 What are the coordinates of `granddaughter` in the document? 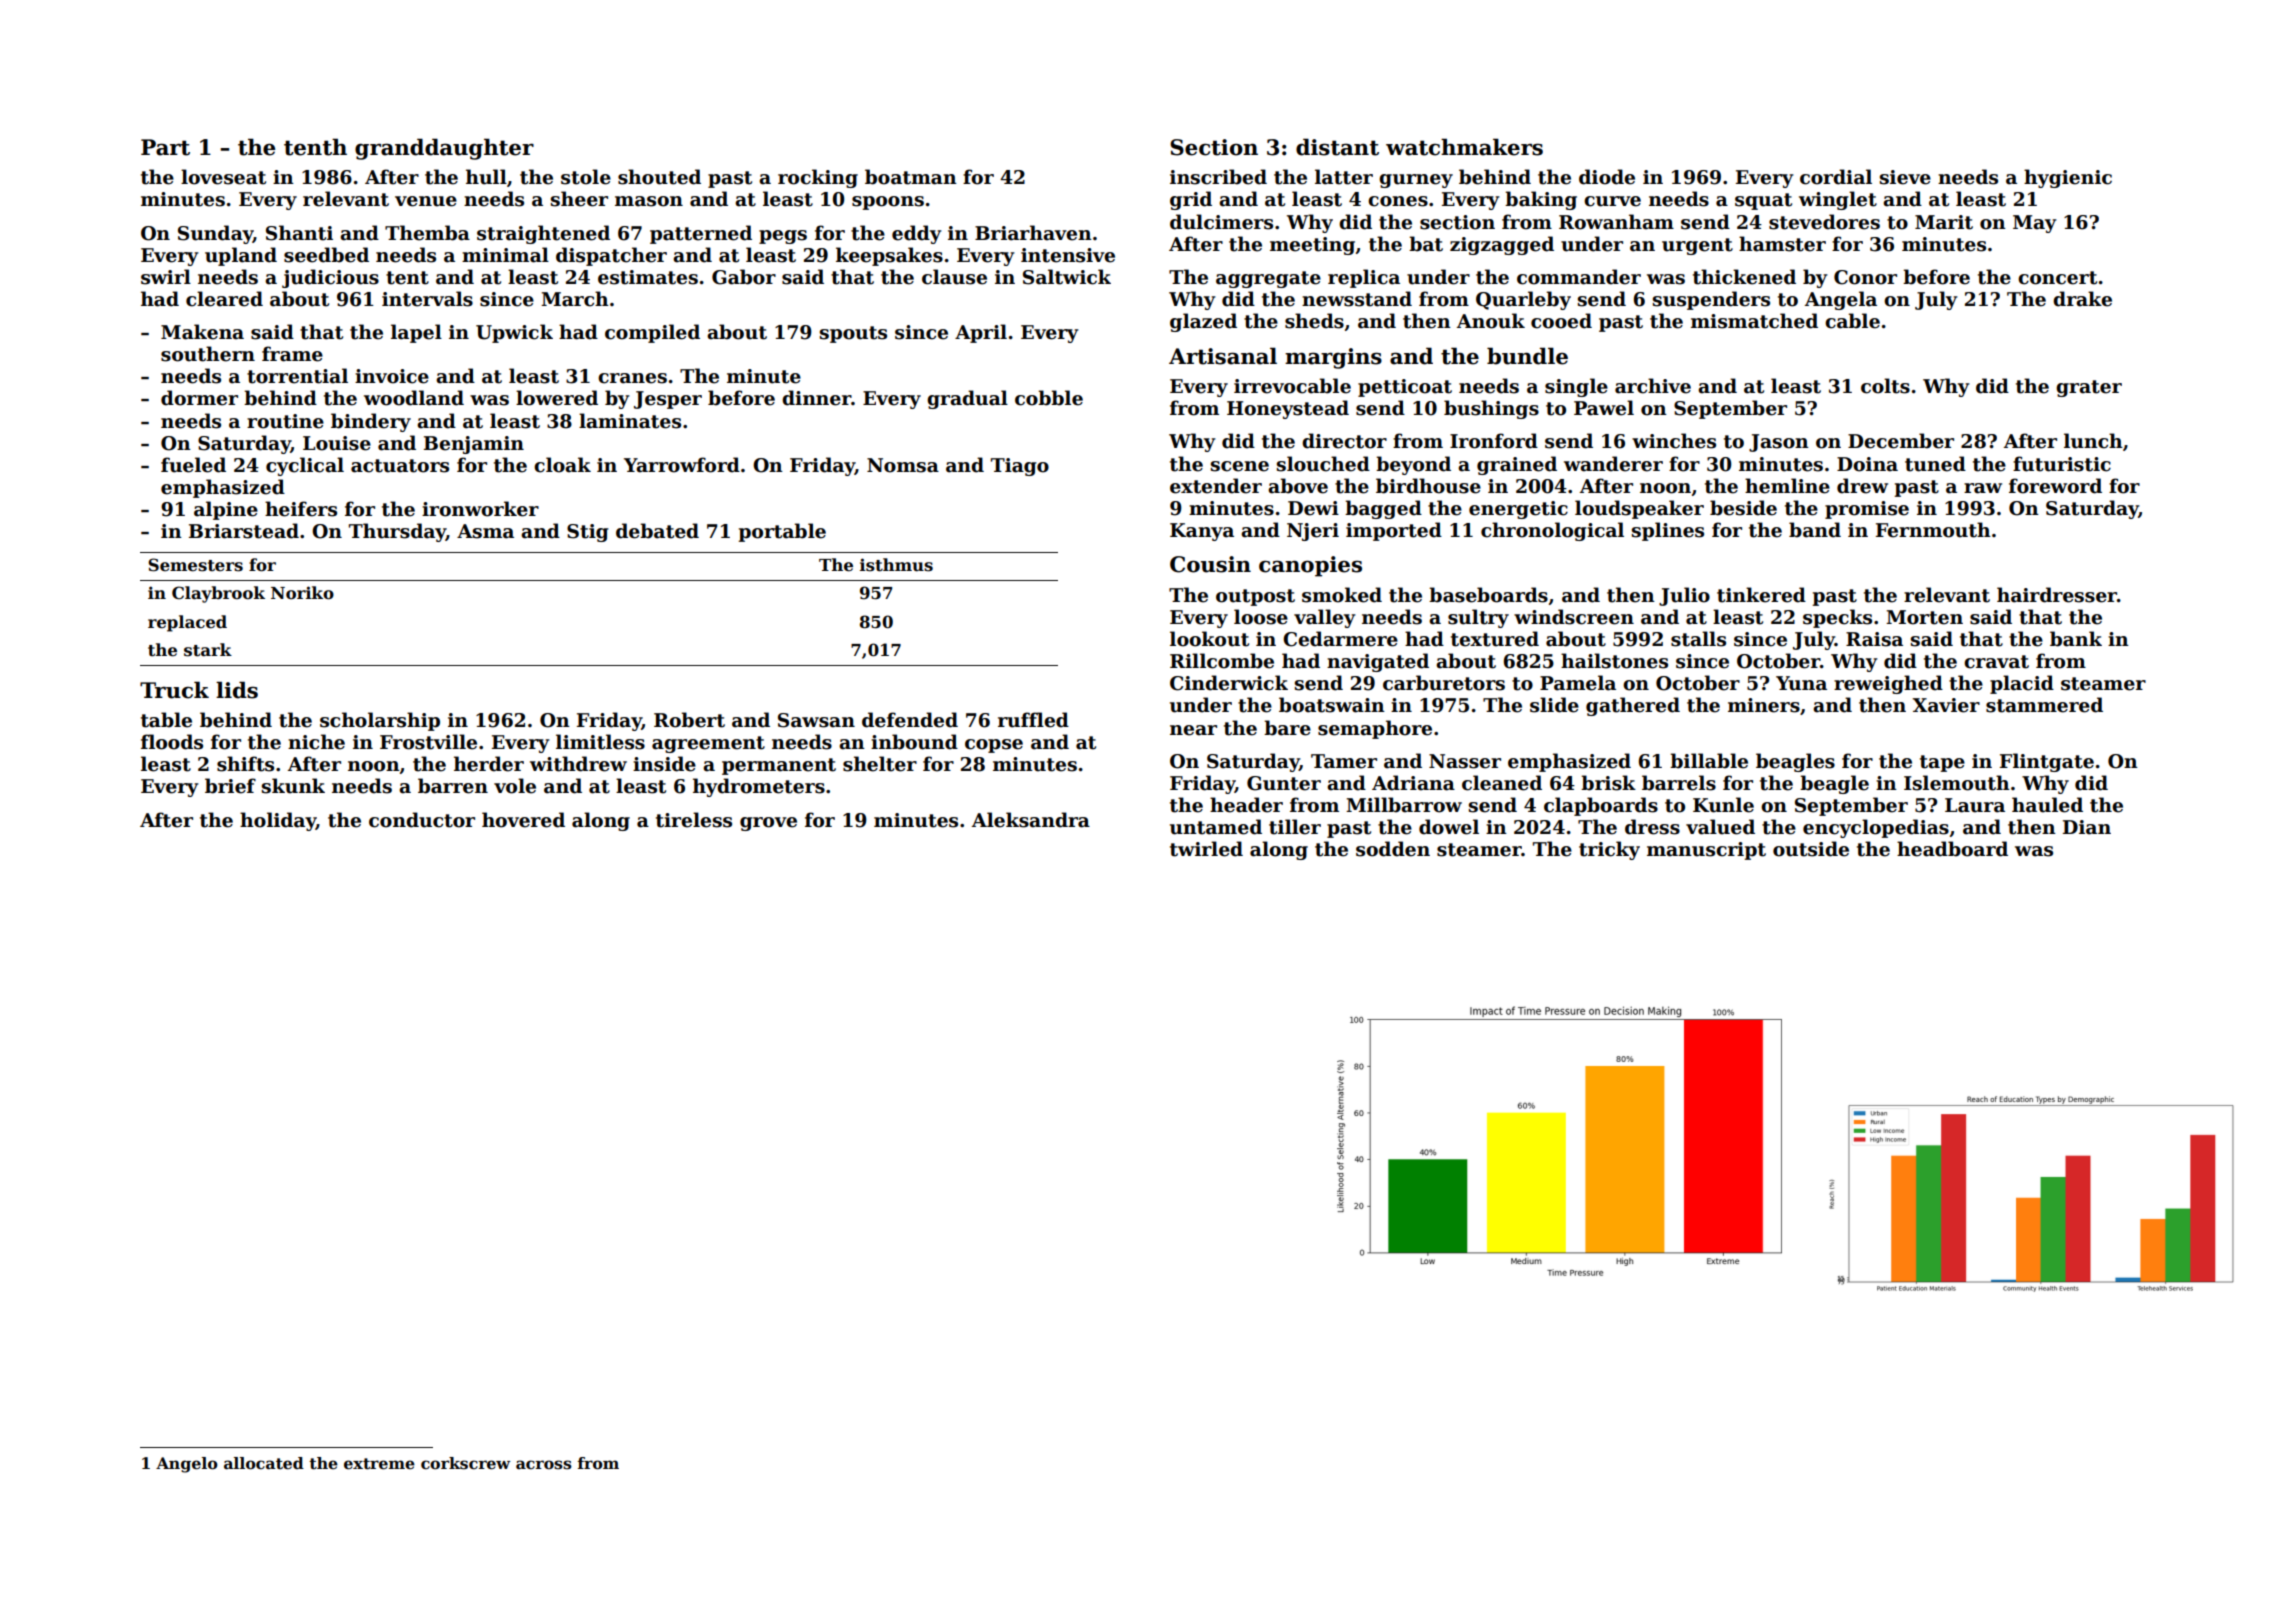 It's located at (444, 149).
